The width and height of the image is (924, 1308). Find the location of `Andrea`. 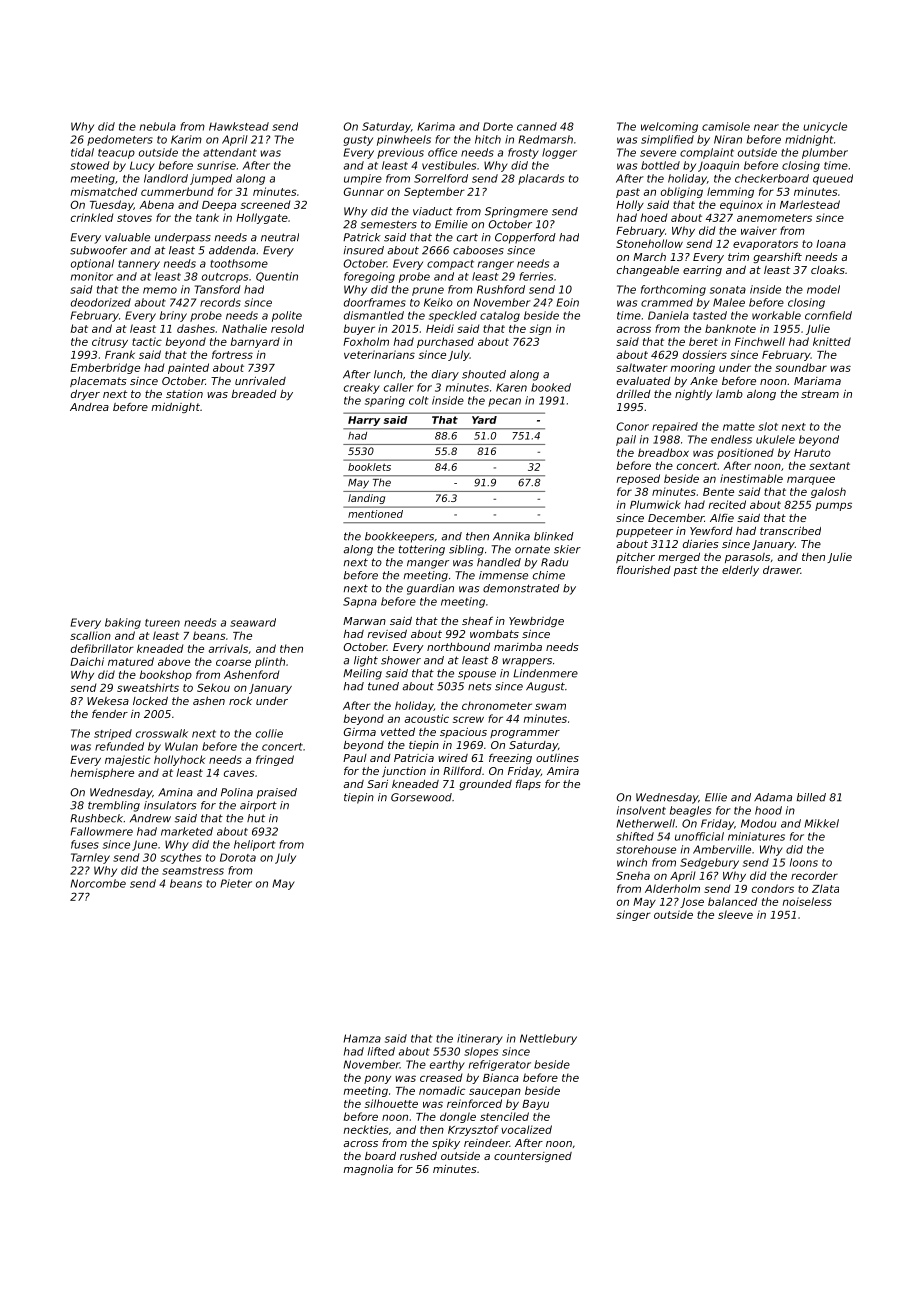

Andrea is located at coordinates (89, 407).
